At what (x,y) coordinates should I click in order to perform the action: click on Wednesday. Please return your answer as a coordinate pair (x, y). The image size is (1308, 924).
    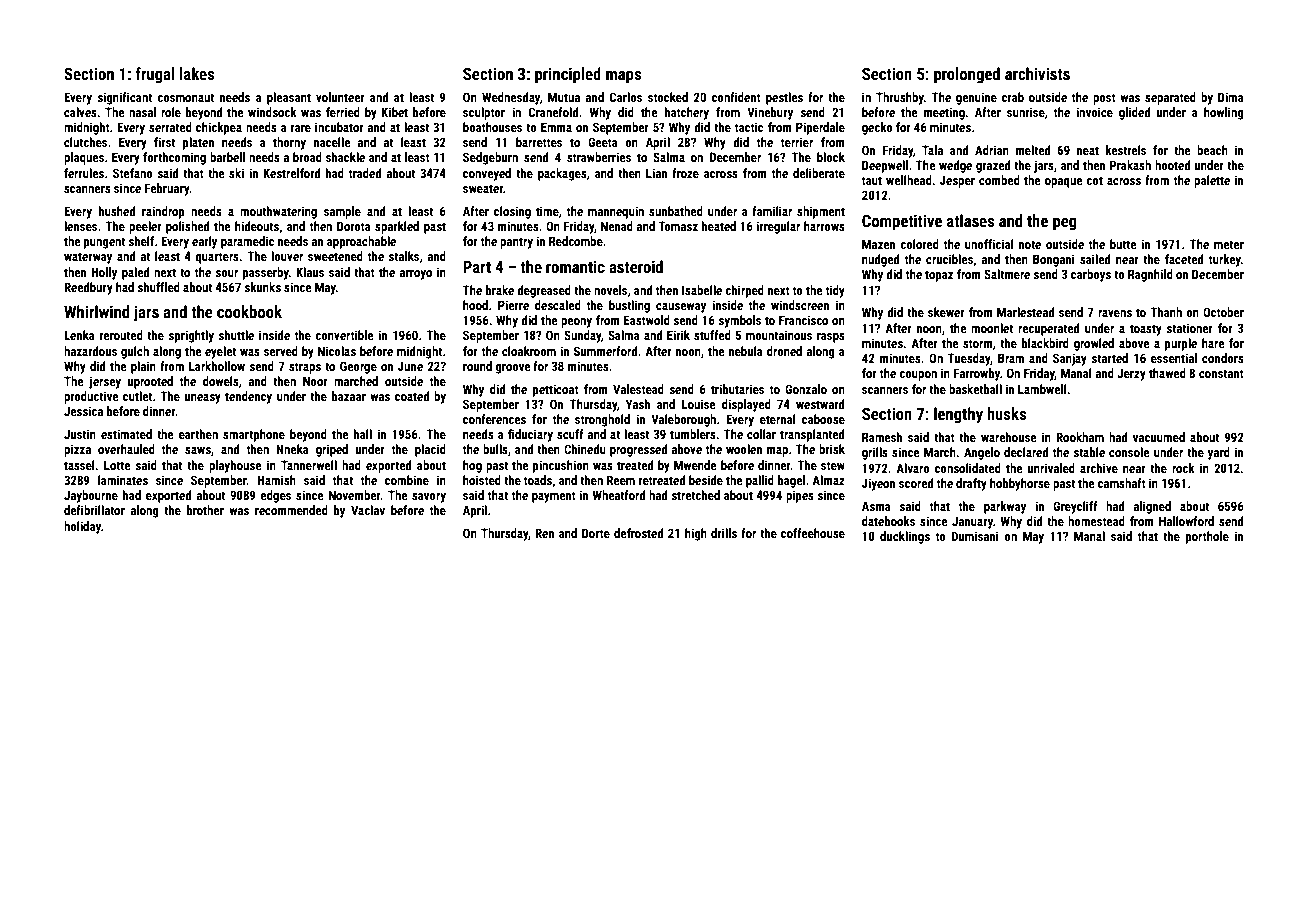
    Looking at the image, I should click on (511, 98).
